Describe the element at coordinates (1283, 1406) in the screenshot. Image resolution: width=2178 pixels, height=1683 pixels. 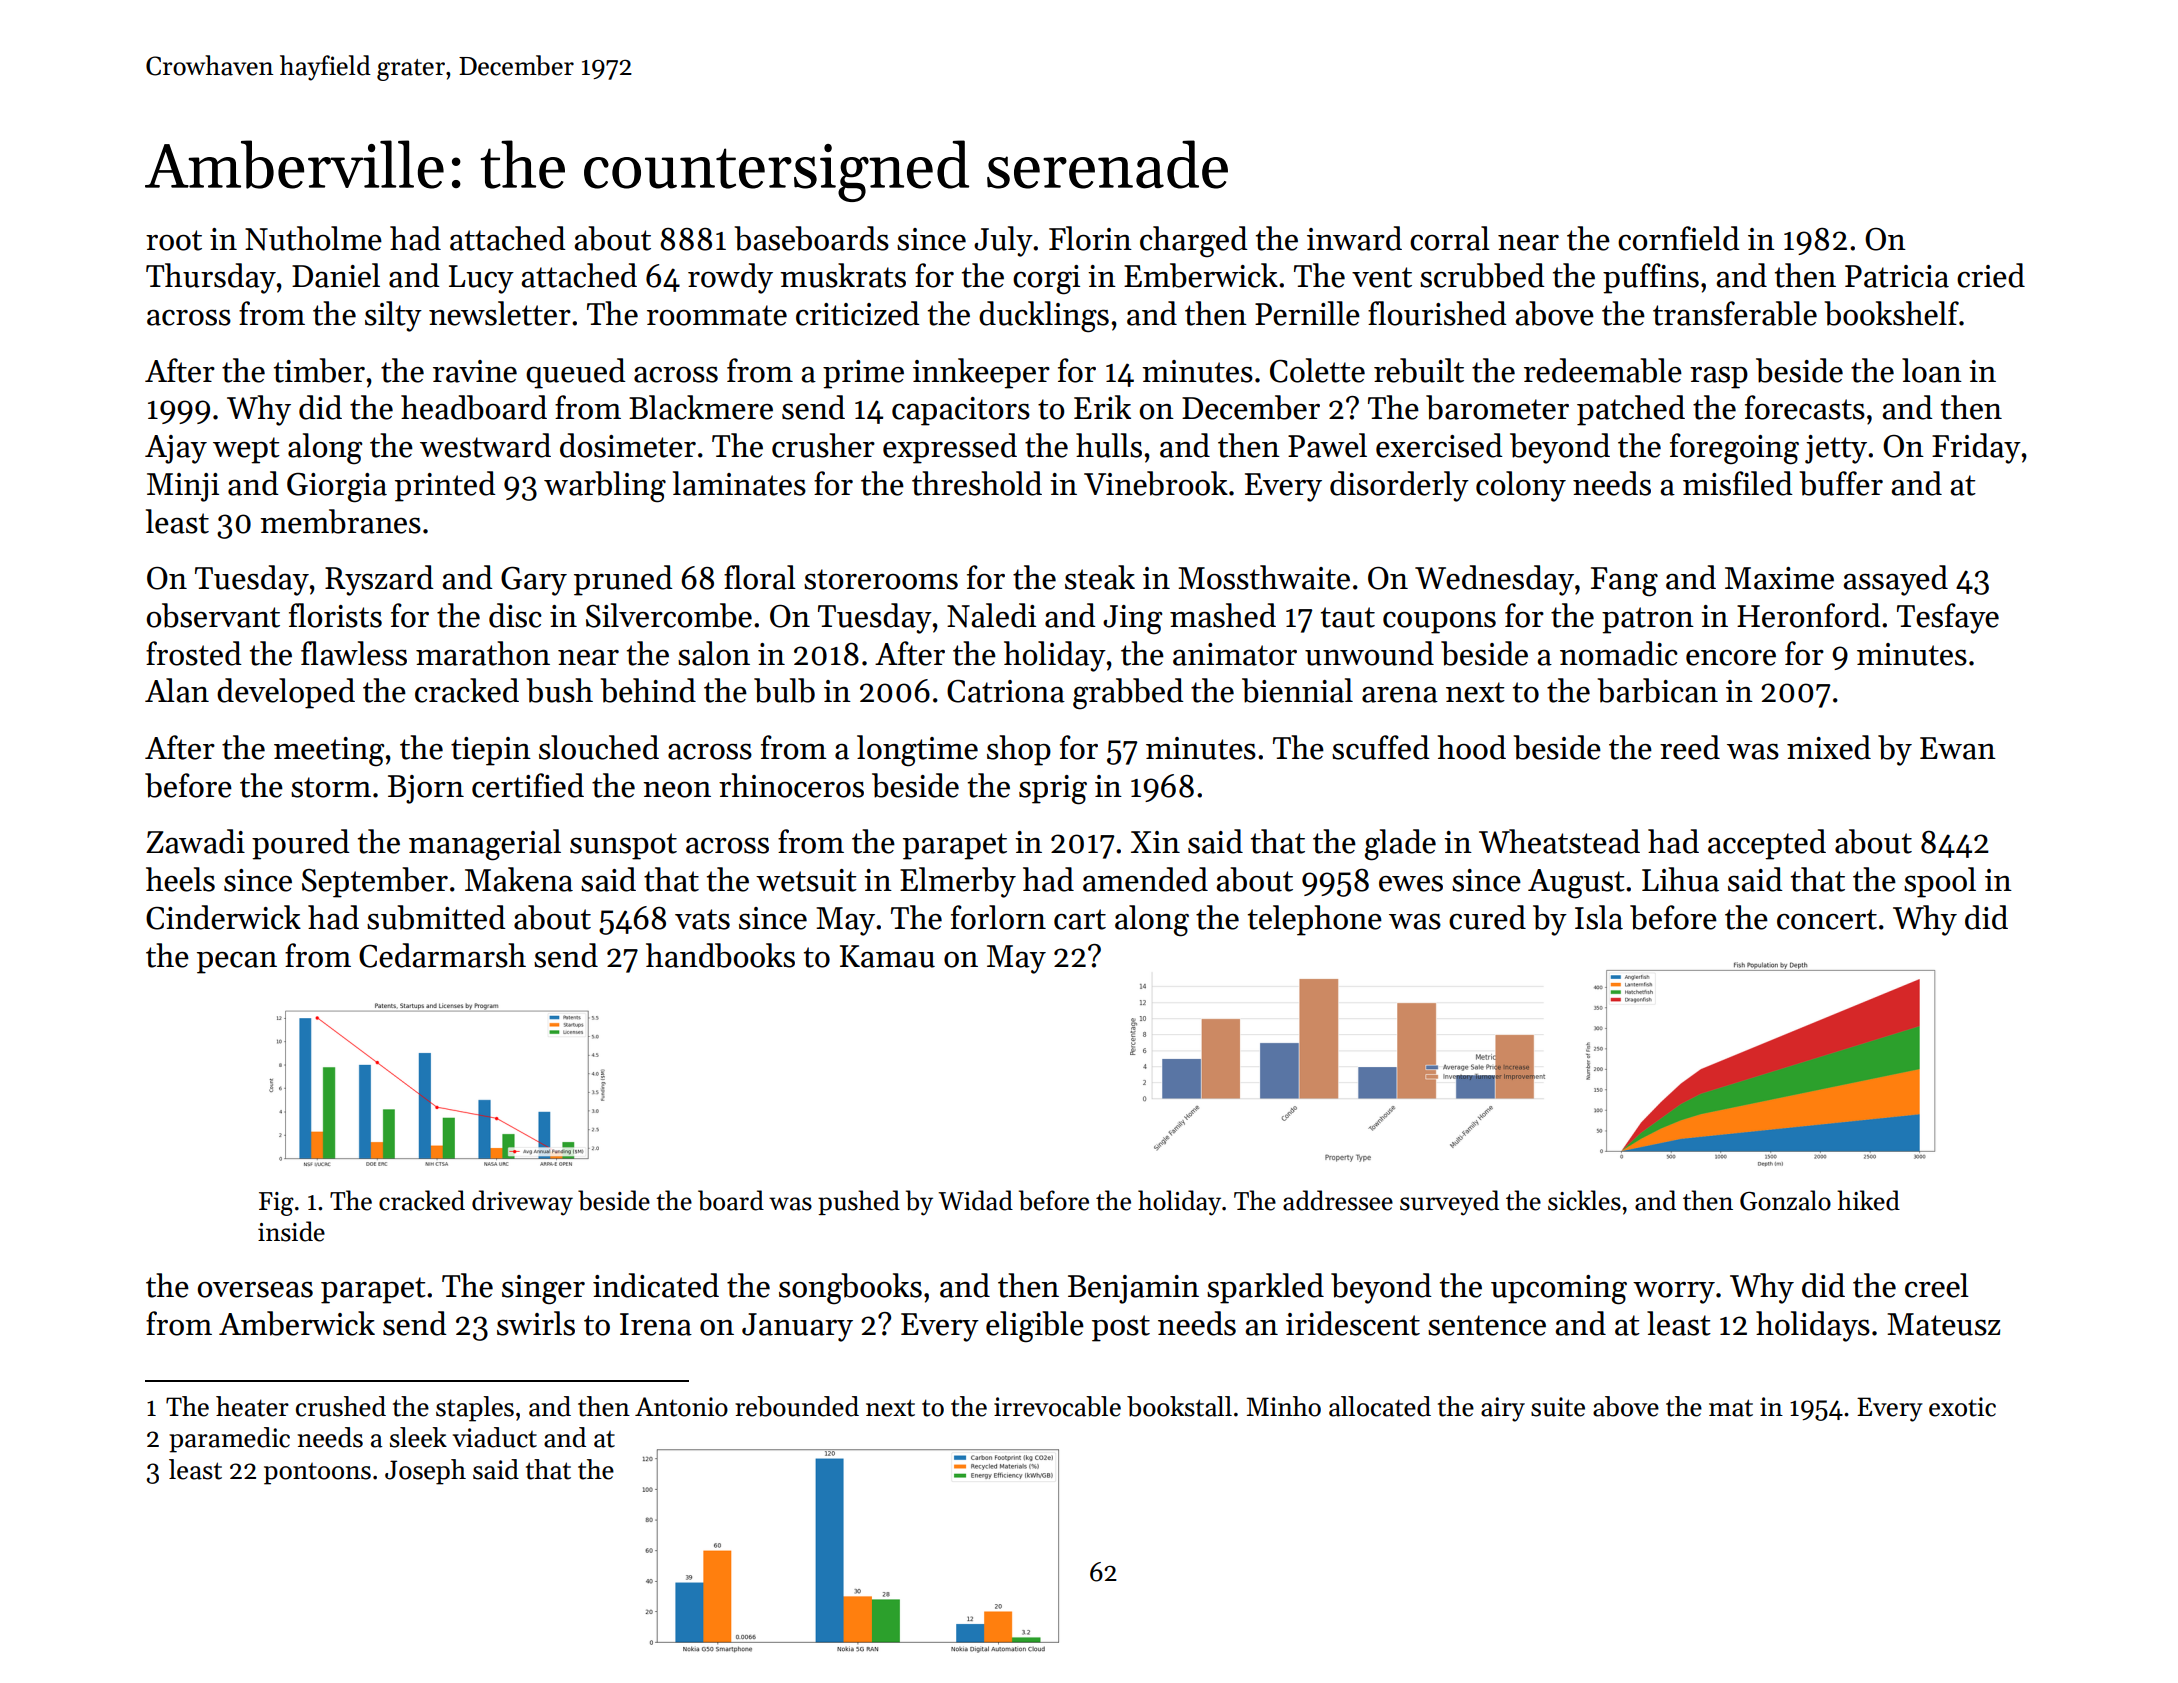
I see `Minho` at that location.
